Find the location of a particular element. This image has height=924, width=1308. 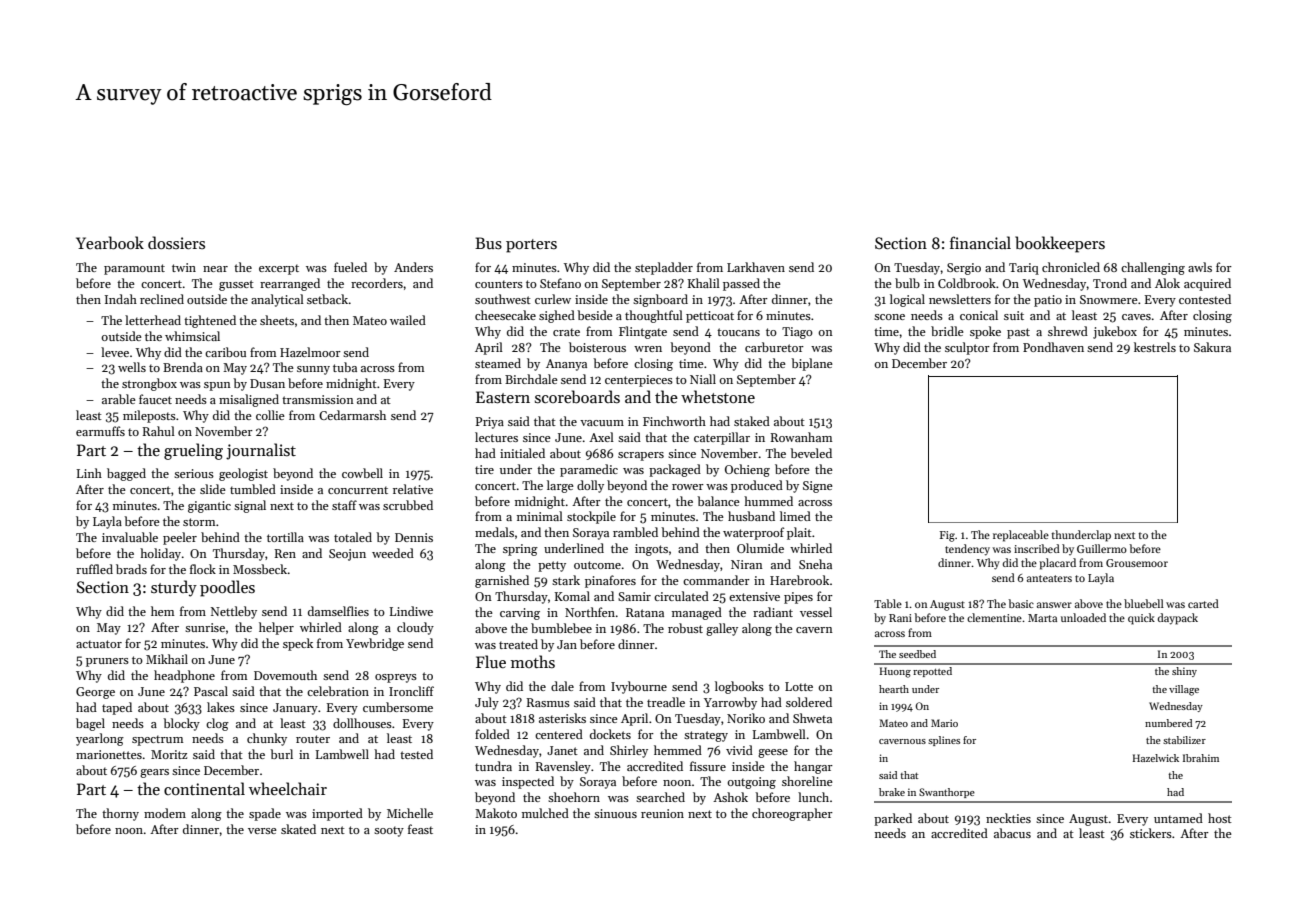

porters is located at coordinates (531, 246).
